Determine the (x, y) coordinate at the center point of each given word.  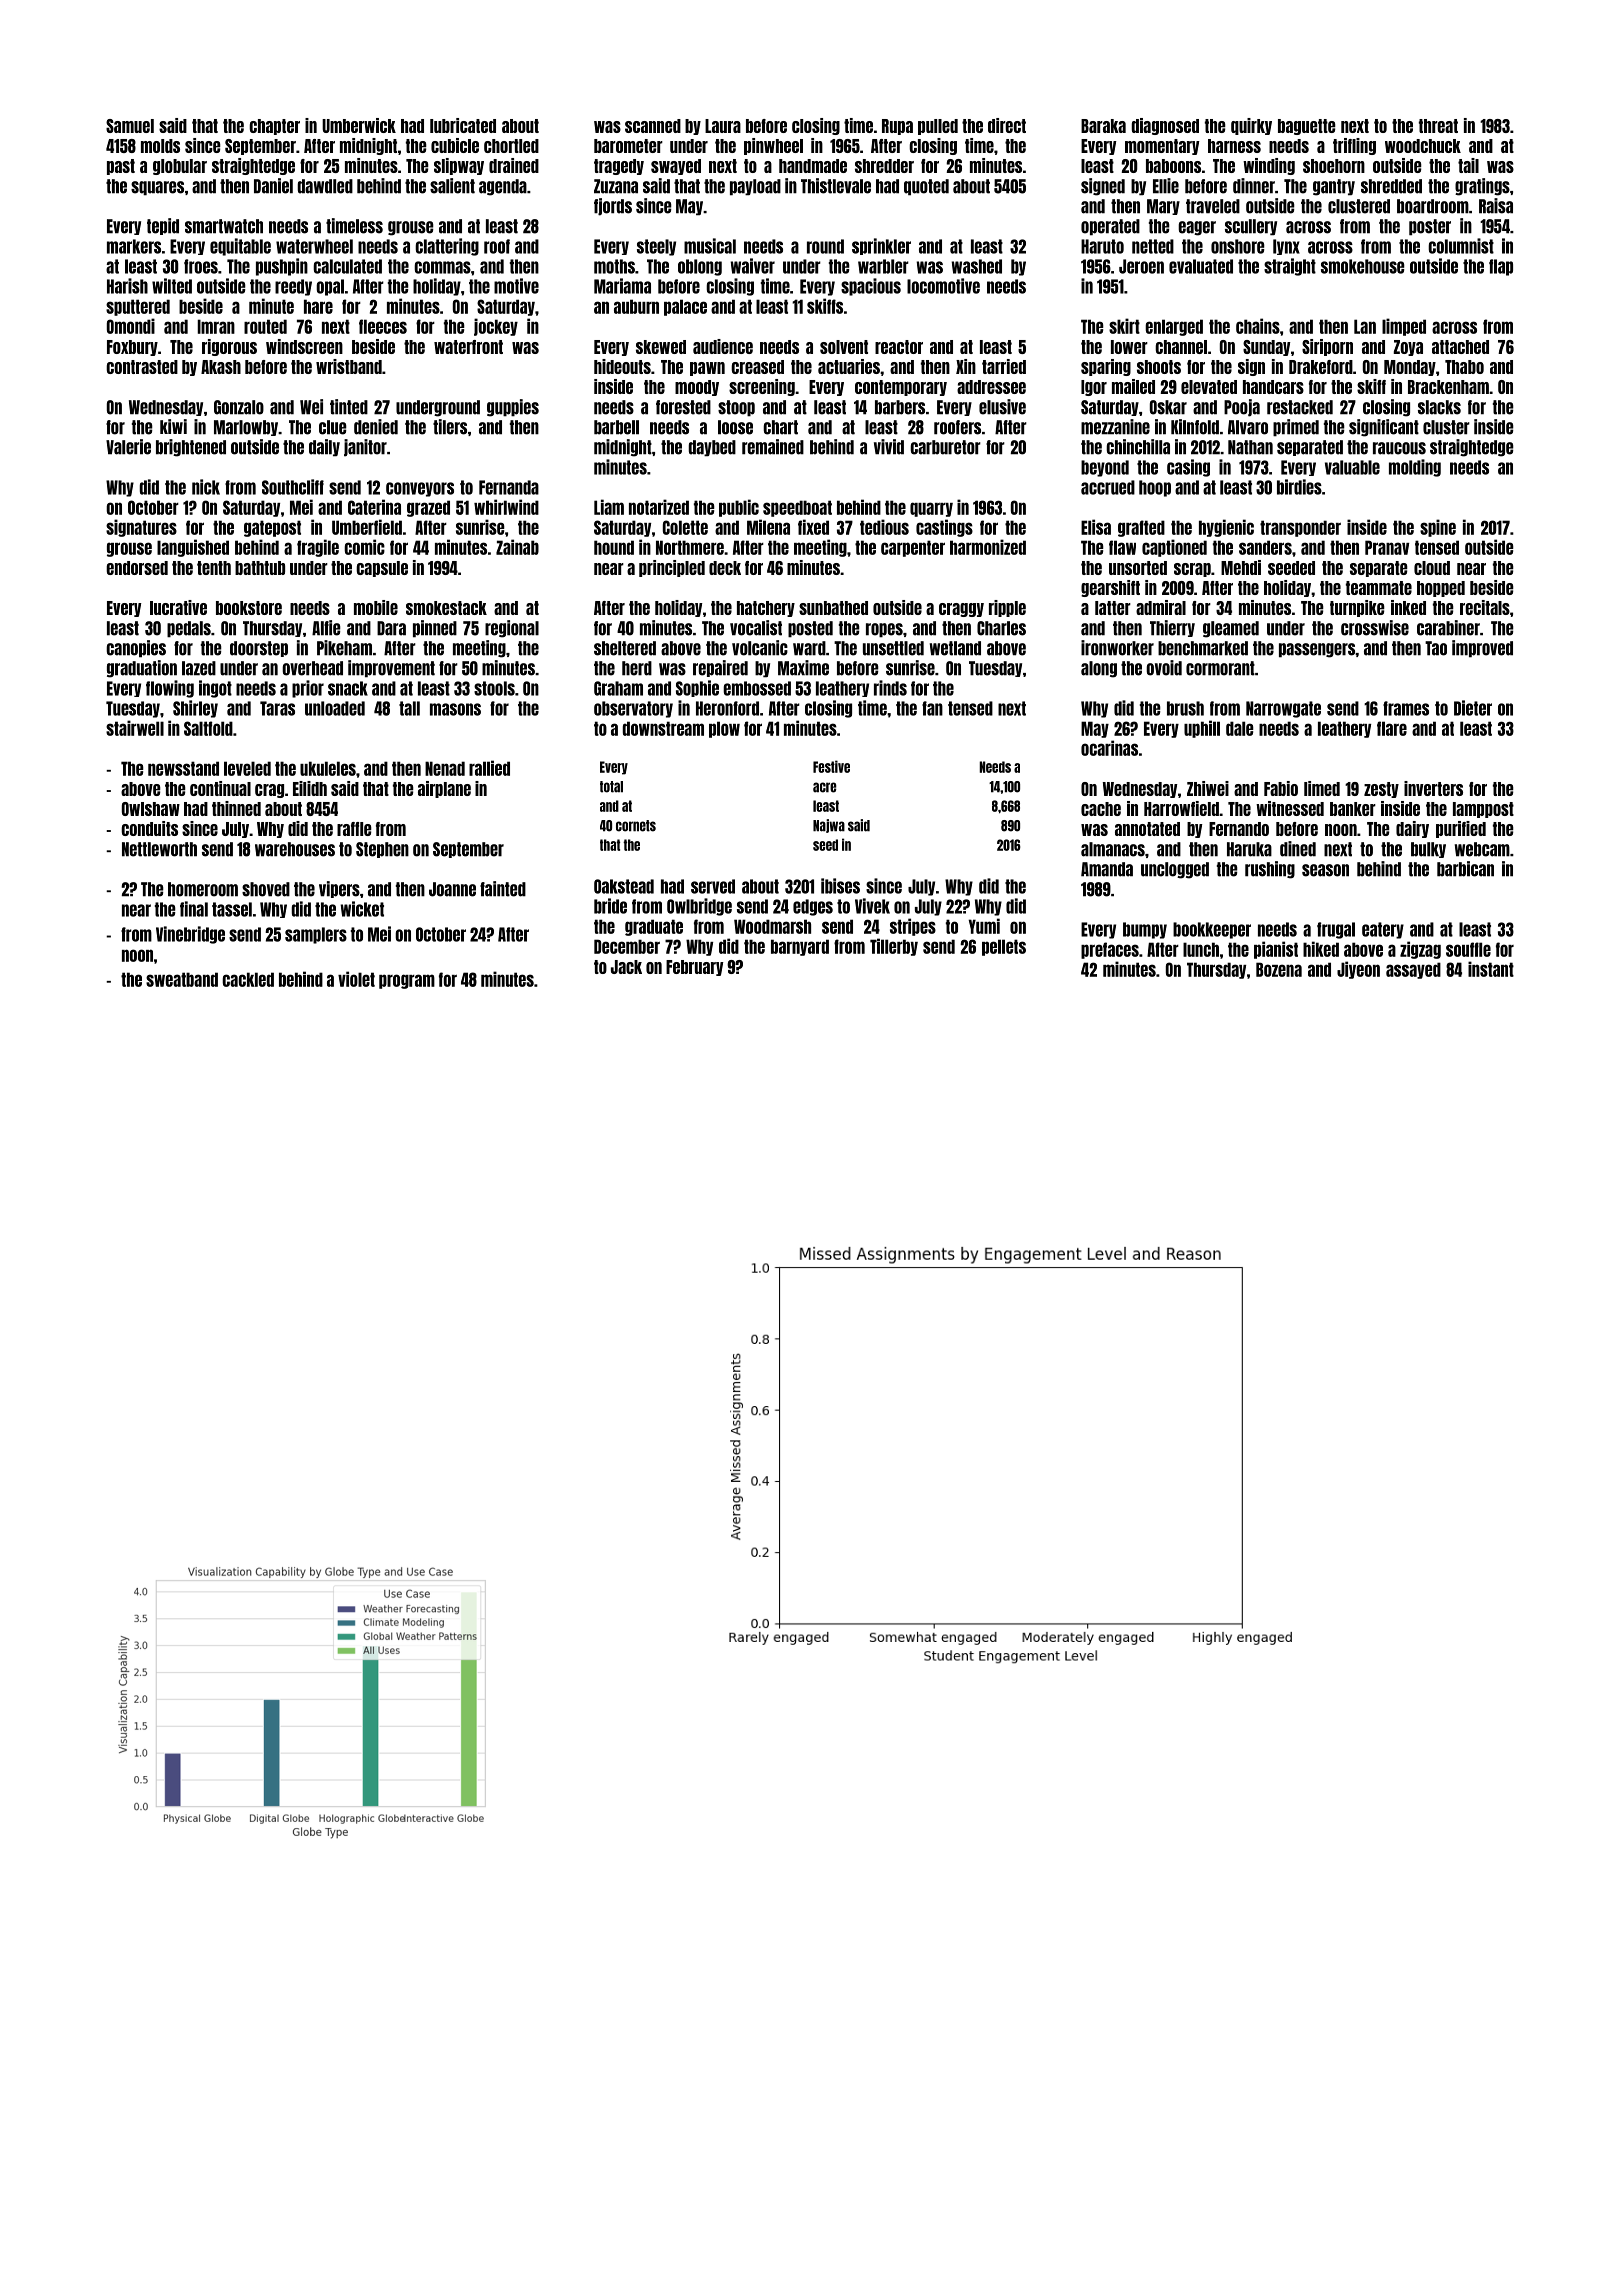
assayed (1413, 970)
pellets (1004, 947)
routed (265, 326)
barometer (628, 146)
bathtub (260, 568)
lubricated (463, 125)
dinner (1254, 186)
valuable (1352, 467)
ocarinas (1109, 748)
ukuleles (328, 768)
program (407, 981)
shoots (1159, 367)
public (739, 508)
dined (1298, 849)
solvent (844, 347)
